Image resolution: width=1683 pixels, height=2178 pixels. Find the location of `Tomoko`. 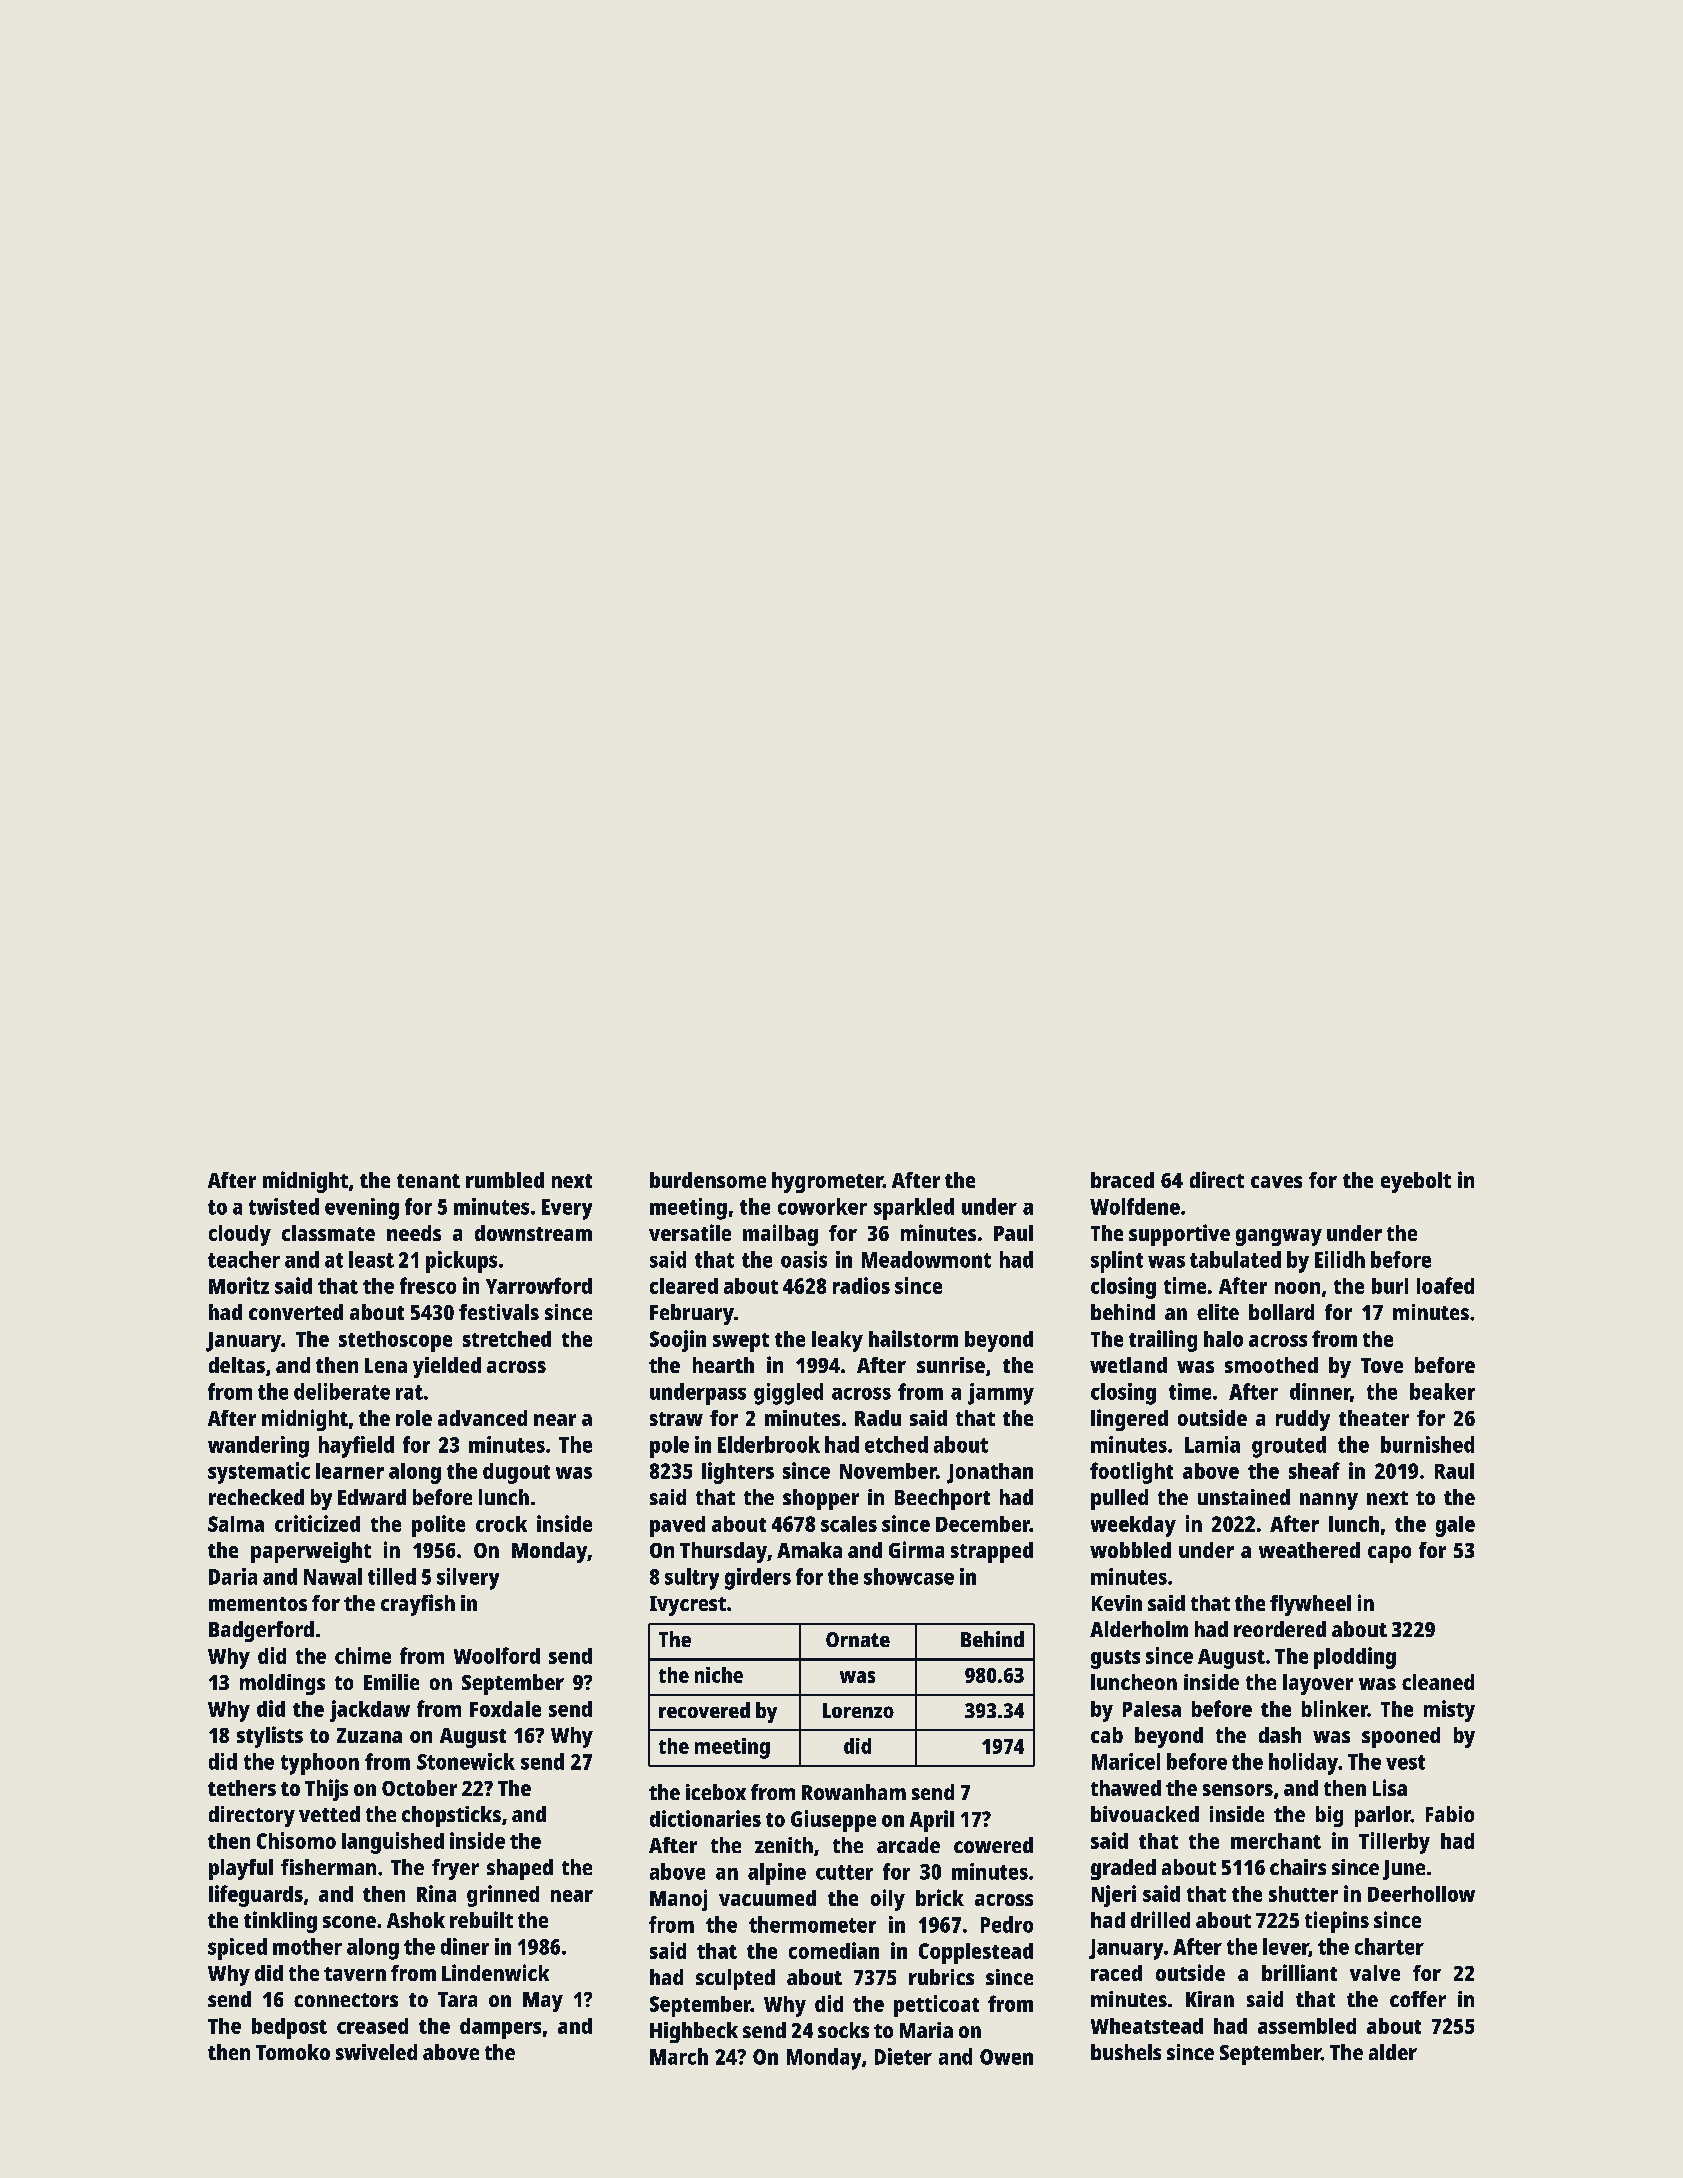

Tomoko is located at coordinates (293, 2052).
